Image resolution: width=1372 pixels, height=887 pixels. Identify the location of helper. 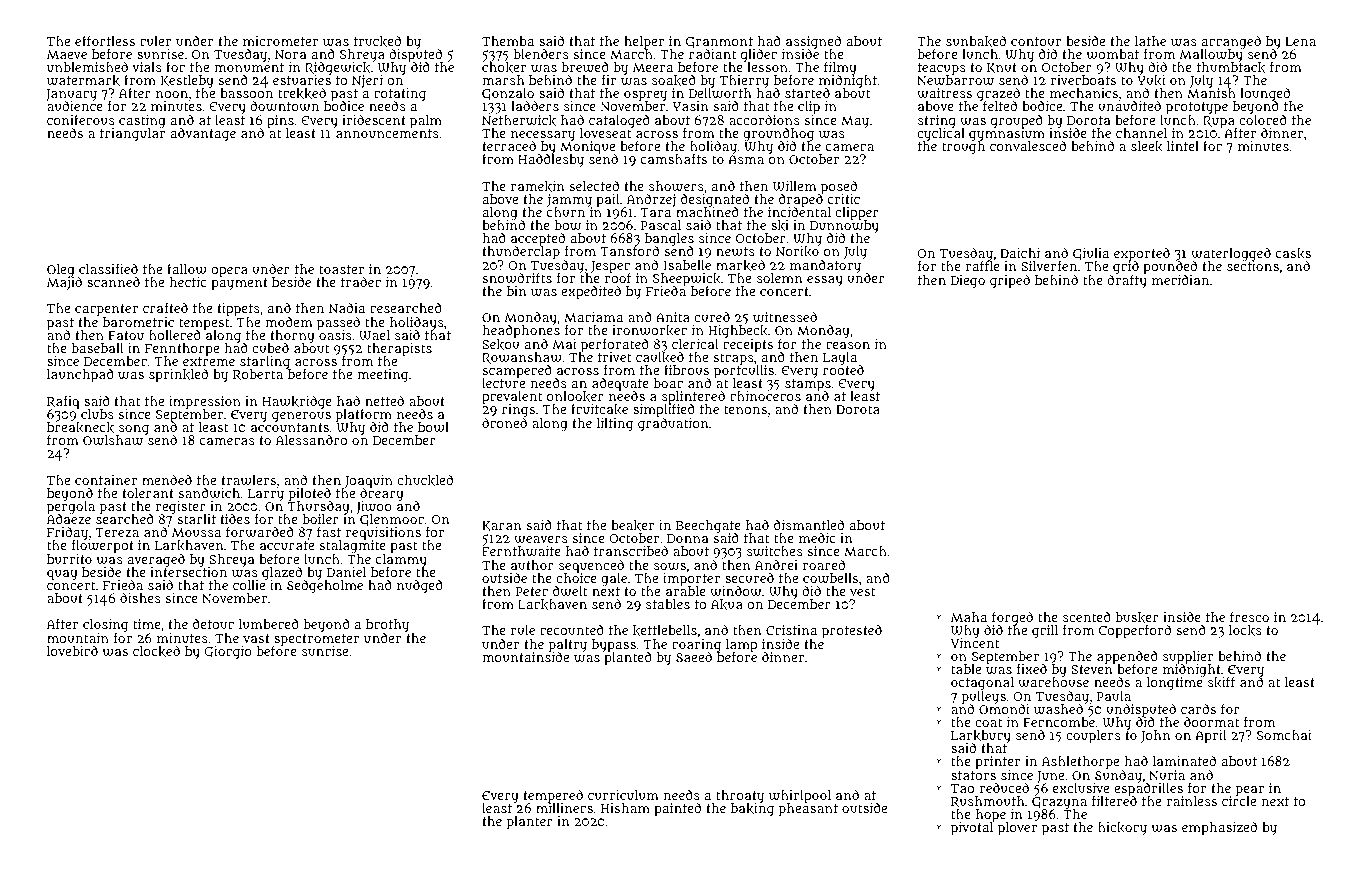
(644, 42).
